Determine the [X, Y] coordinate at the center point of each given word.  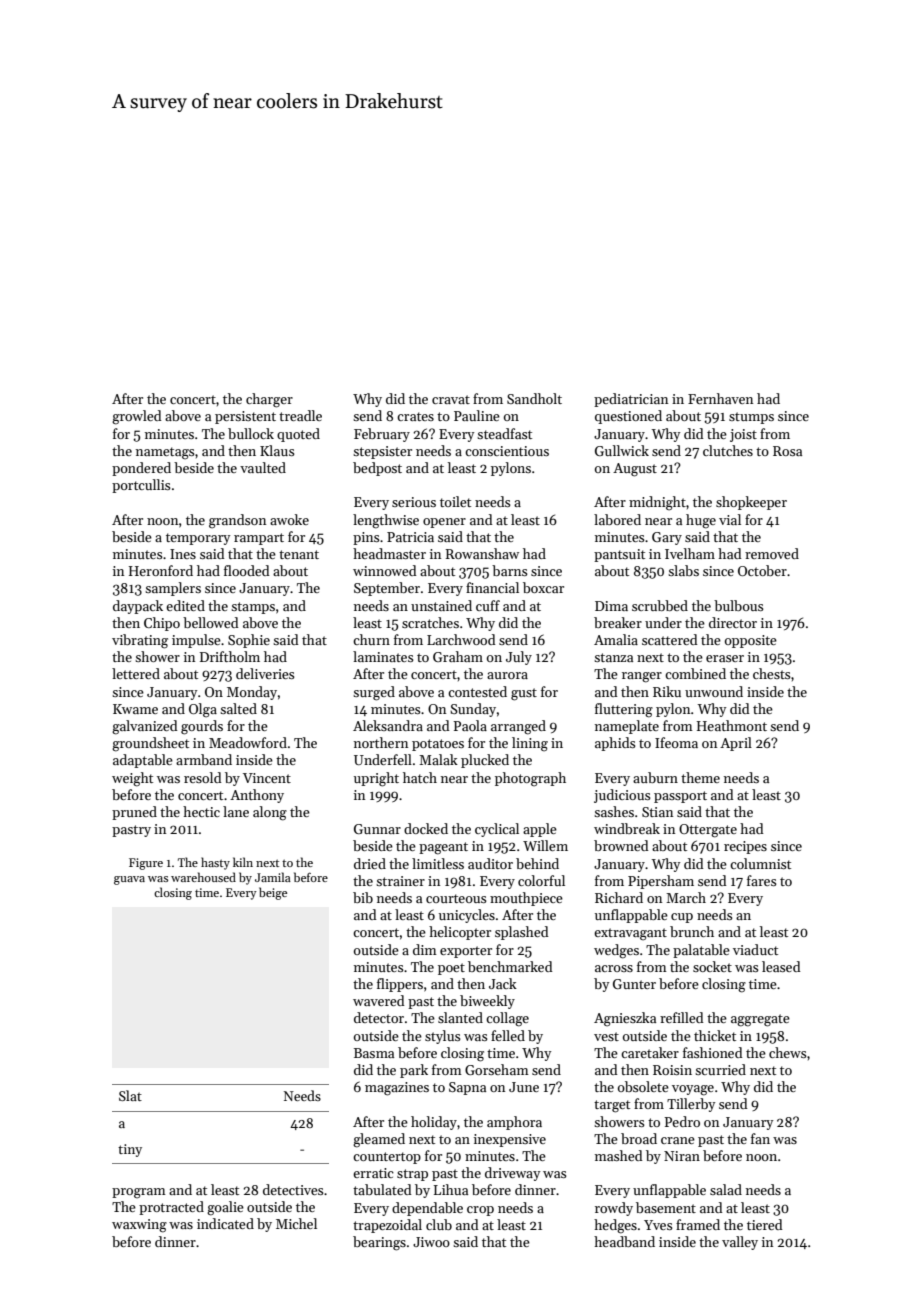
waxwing [139, 1226]
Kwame [135, 709]
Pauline [477, 415]
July [519, 658]
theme [700, 777]
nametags [165, 453]
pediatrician [631, 400]
